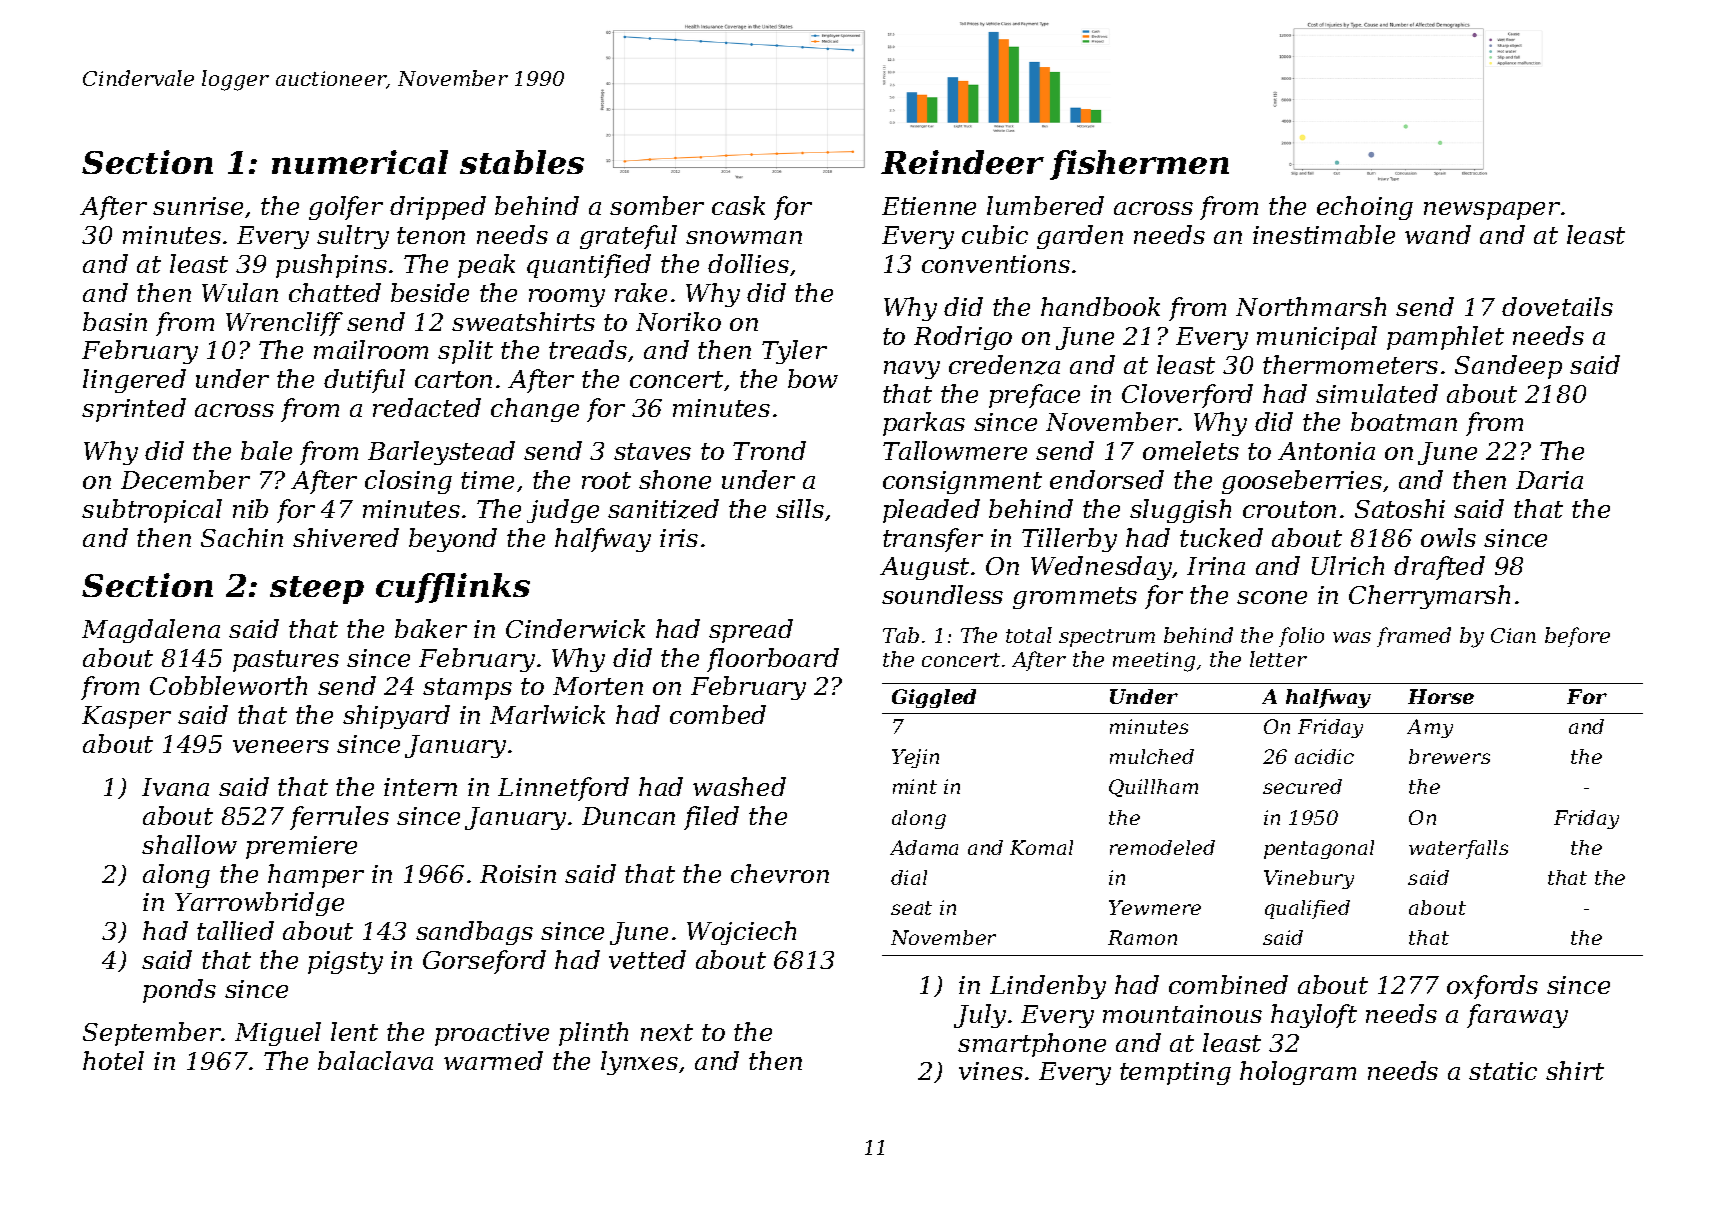 The width and height of the image is (1726, 1221). I want to click on Lindenby, so click(1048, 987).
